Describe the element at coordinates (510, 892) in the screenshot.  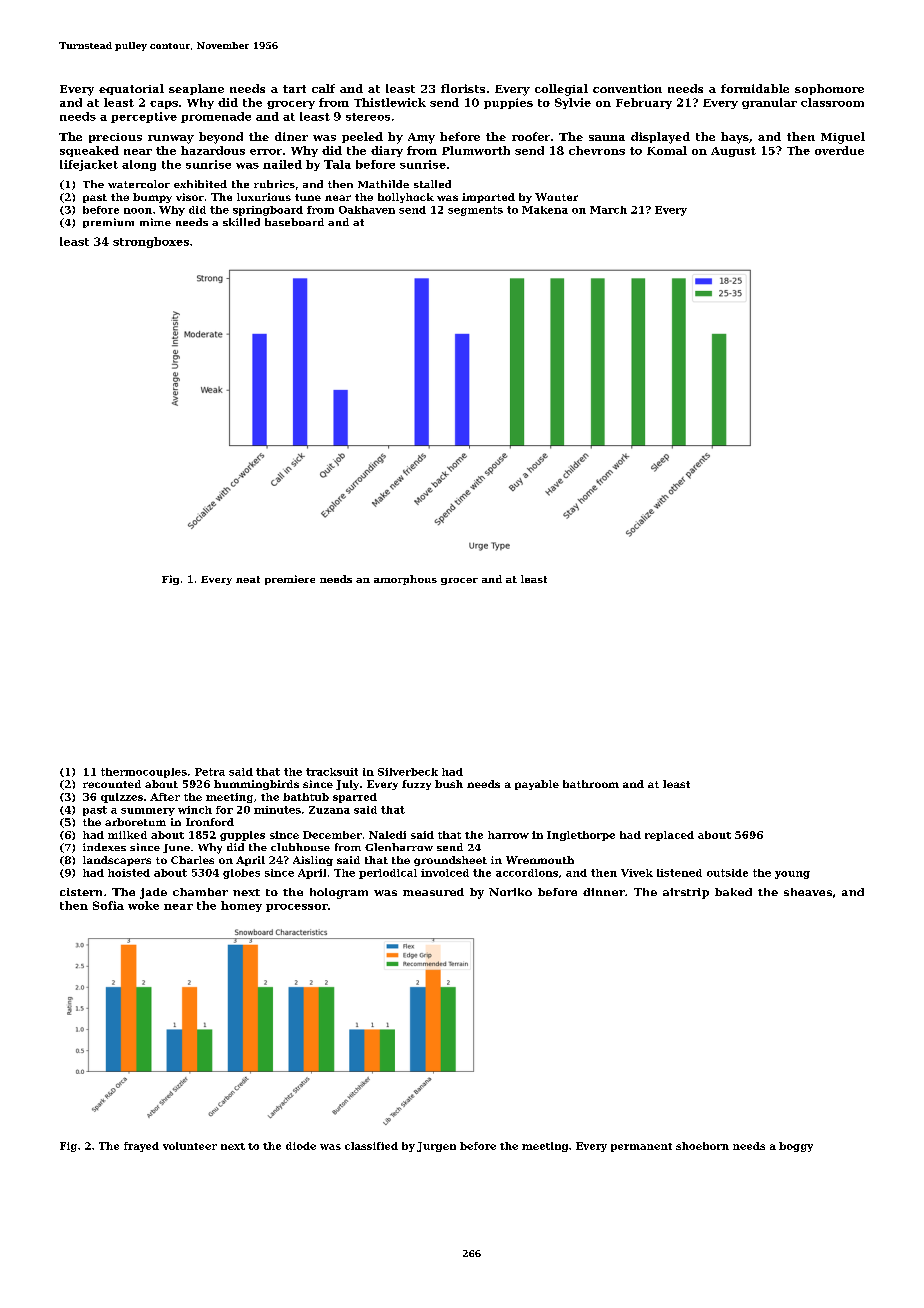
I see `Noriko` at that location.
